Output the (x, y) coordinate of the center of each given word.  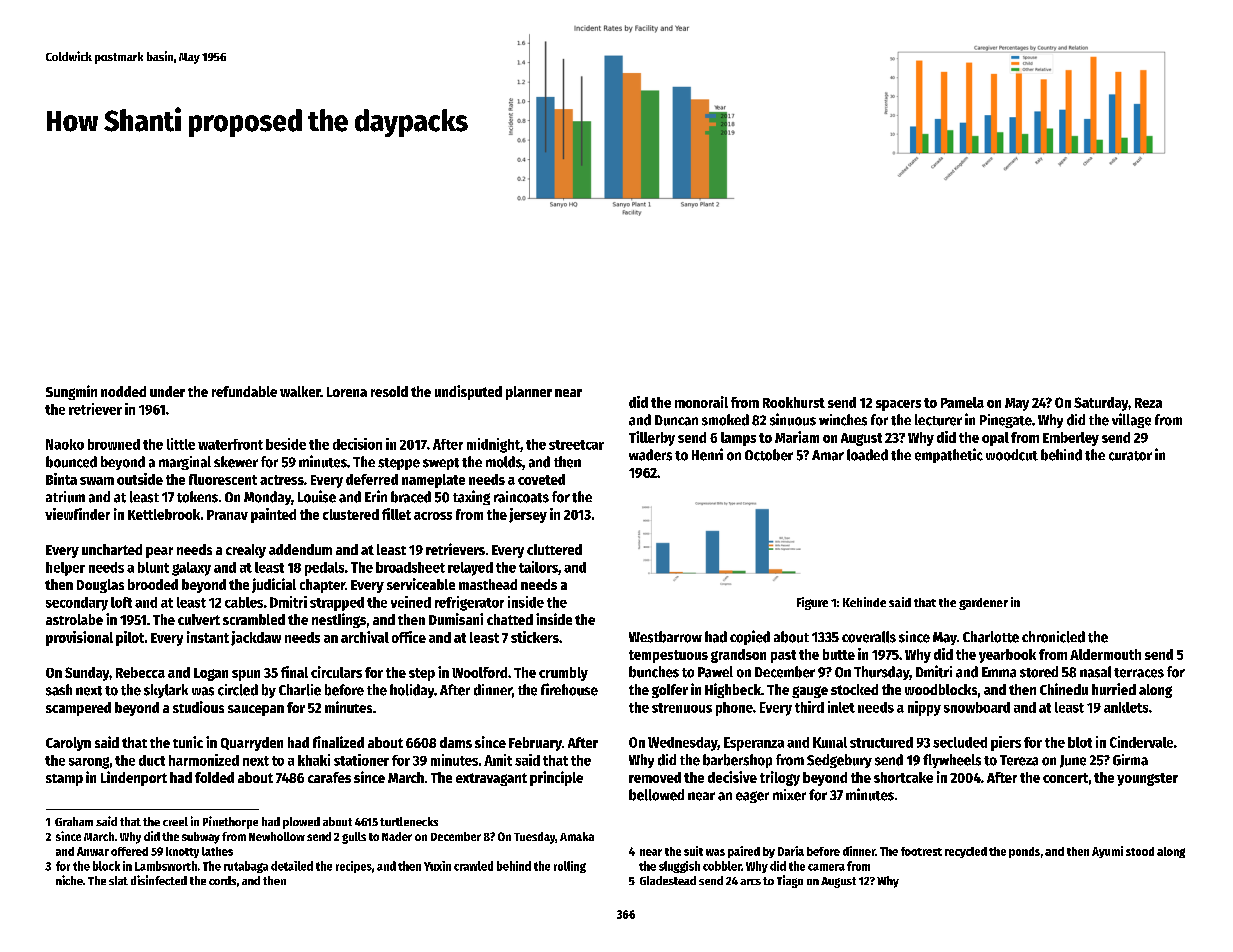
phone (734, 709)
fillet (396, 514)
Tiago (790, 881)
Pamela (962, 402)
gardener (983, 604)
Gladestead (668, 880)
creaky (246, 551)
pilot (130, 638)
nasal (1095, 672)
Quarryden (252, 744)
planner (529, 393)
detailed (292, 866)
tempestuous (668, 656)
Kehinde (864, 602)
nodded (123, 391)
